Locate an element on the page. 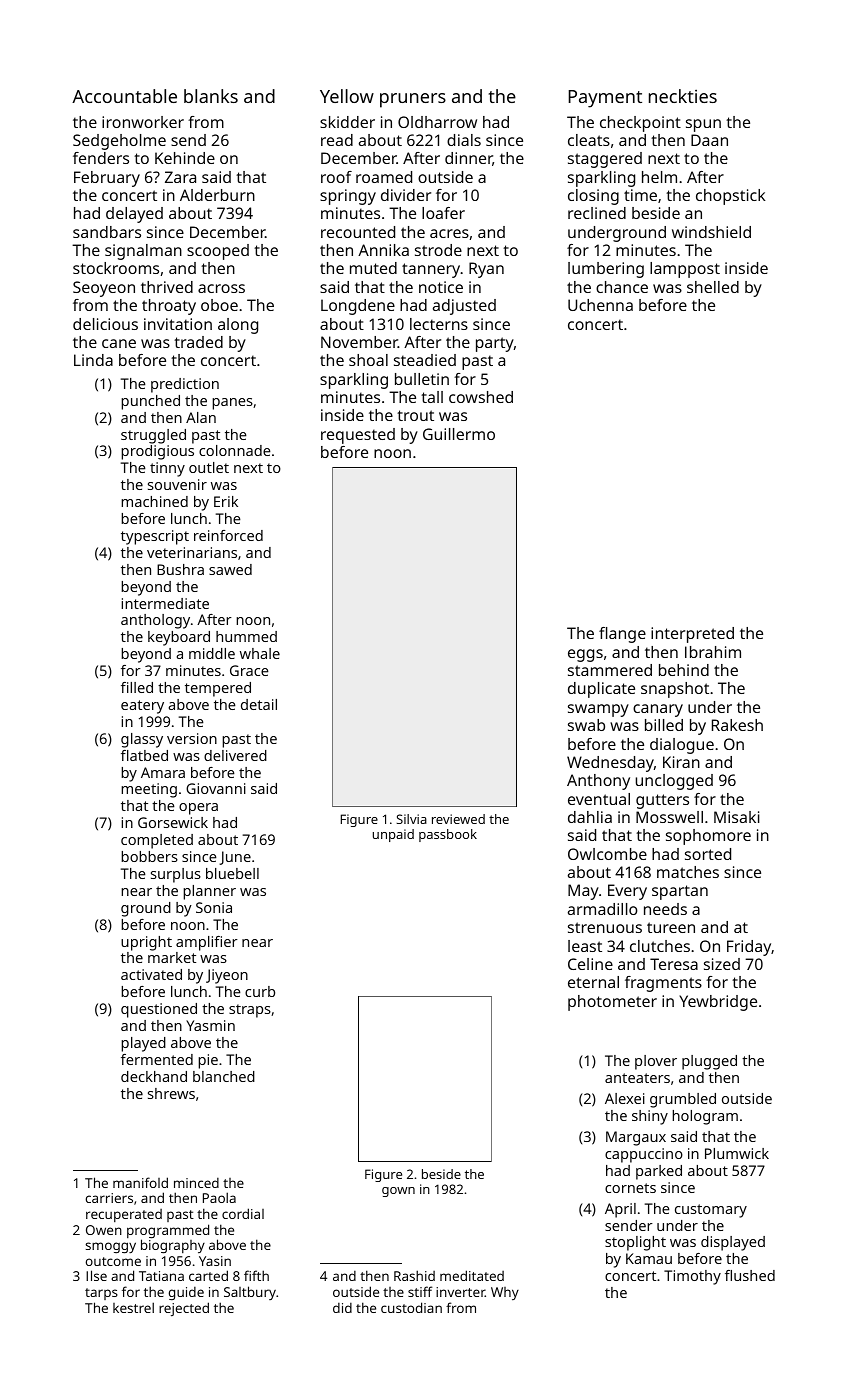 The height and width of the image is (1400, 849). time is located at coordinates (640, 195).
